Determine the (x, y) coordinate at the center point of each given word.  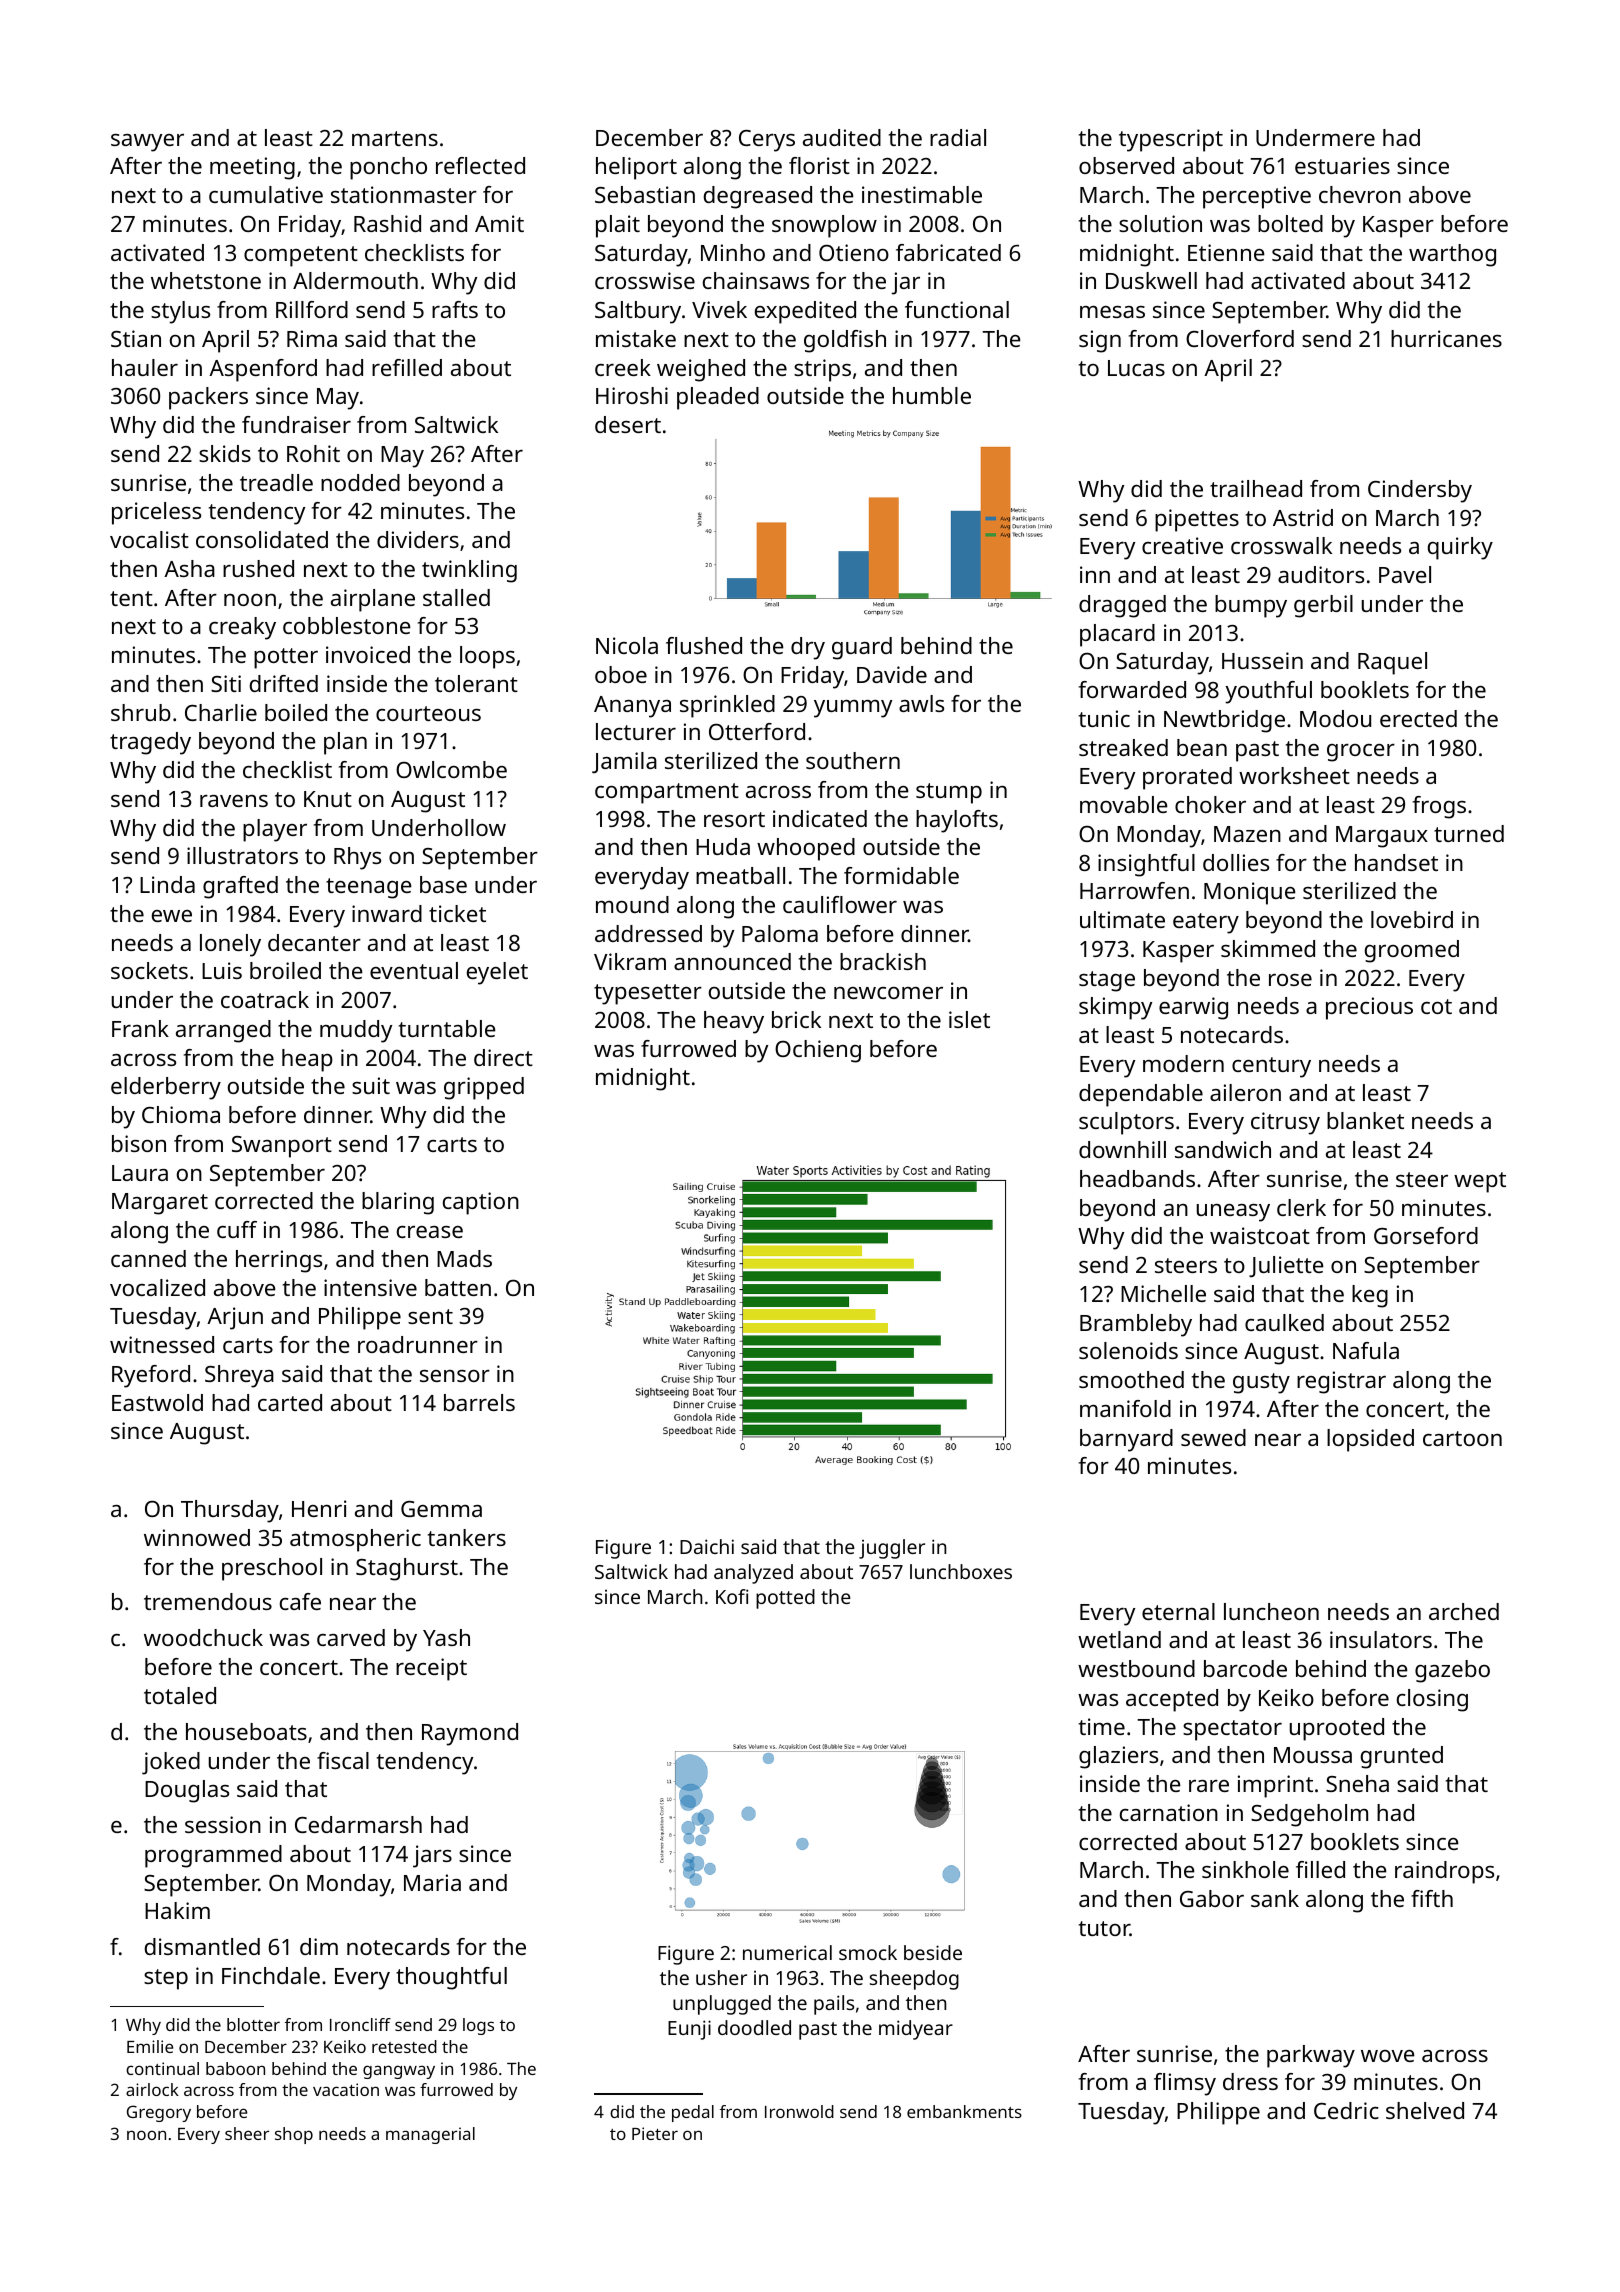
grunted (1402, 1757)
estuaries (1342, 165)
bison (139, 1143)
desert (628, 424)
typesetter (648, 994)
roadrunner (418, 1344)
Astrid (1303, 517)
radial (958, 137)
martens (395, 138)
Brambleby (1136, 1325)
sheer (247, 2133)
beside (933, 1952)
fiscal (343, 1760)
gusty (1261, 1383)
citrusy (1285, 1123)
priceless (156, 513)
